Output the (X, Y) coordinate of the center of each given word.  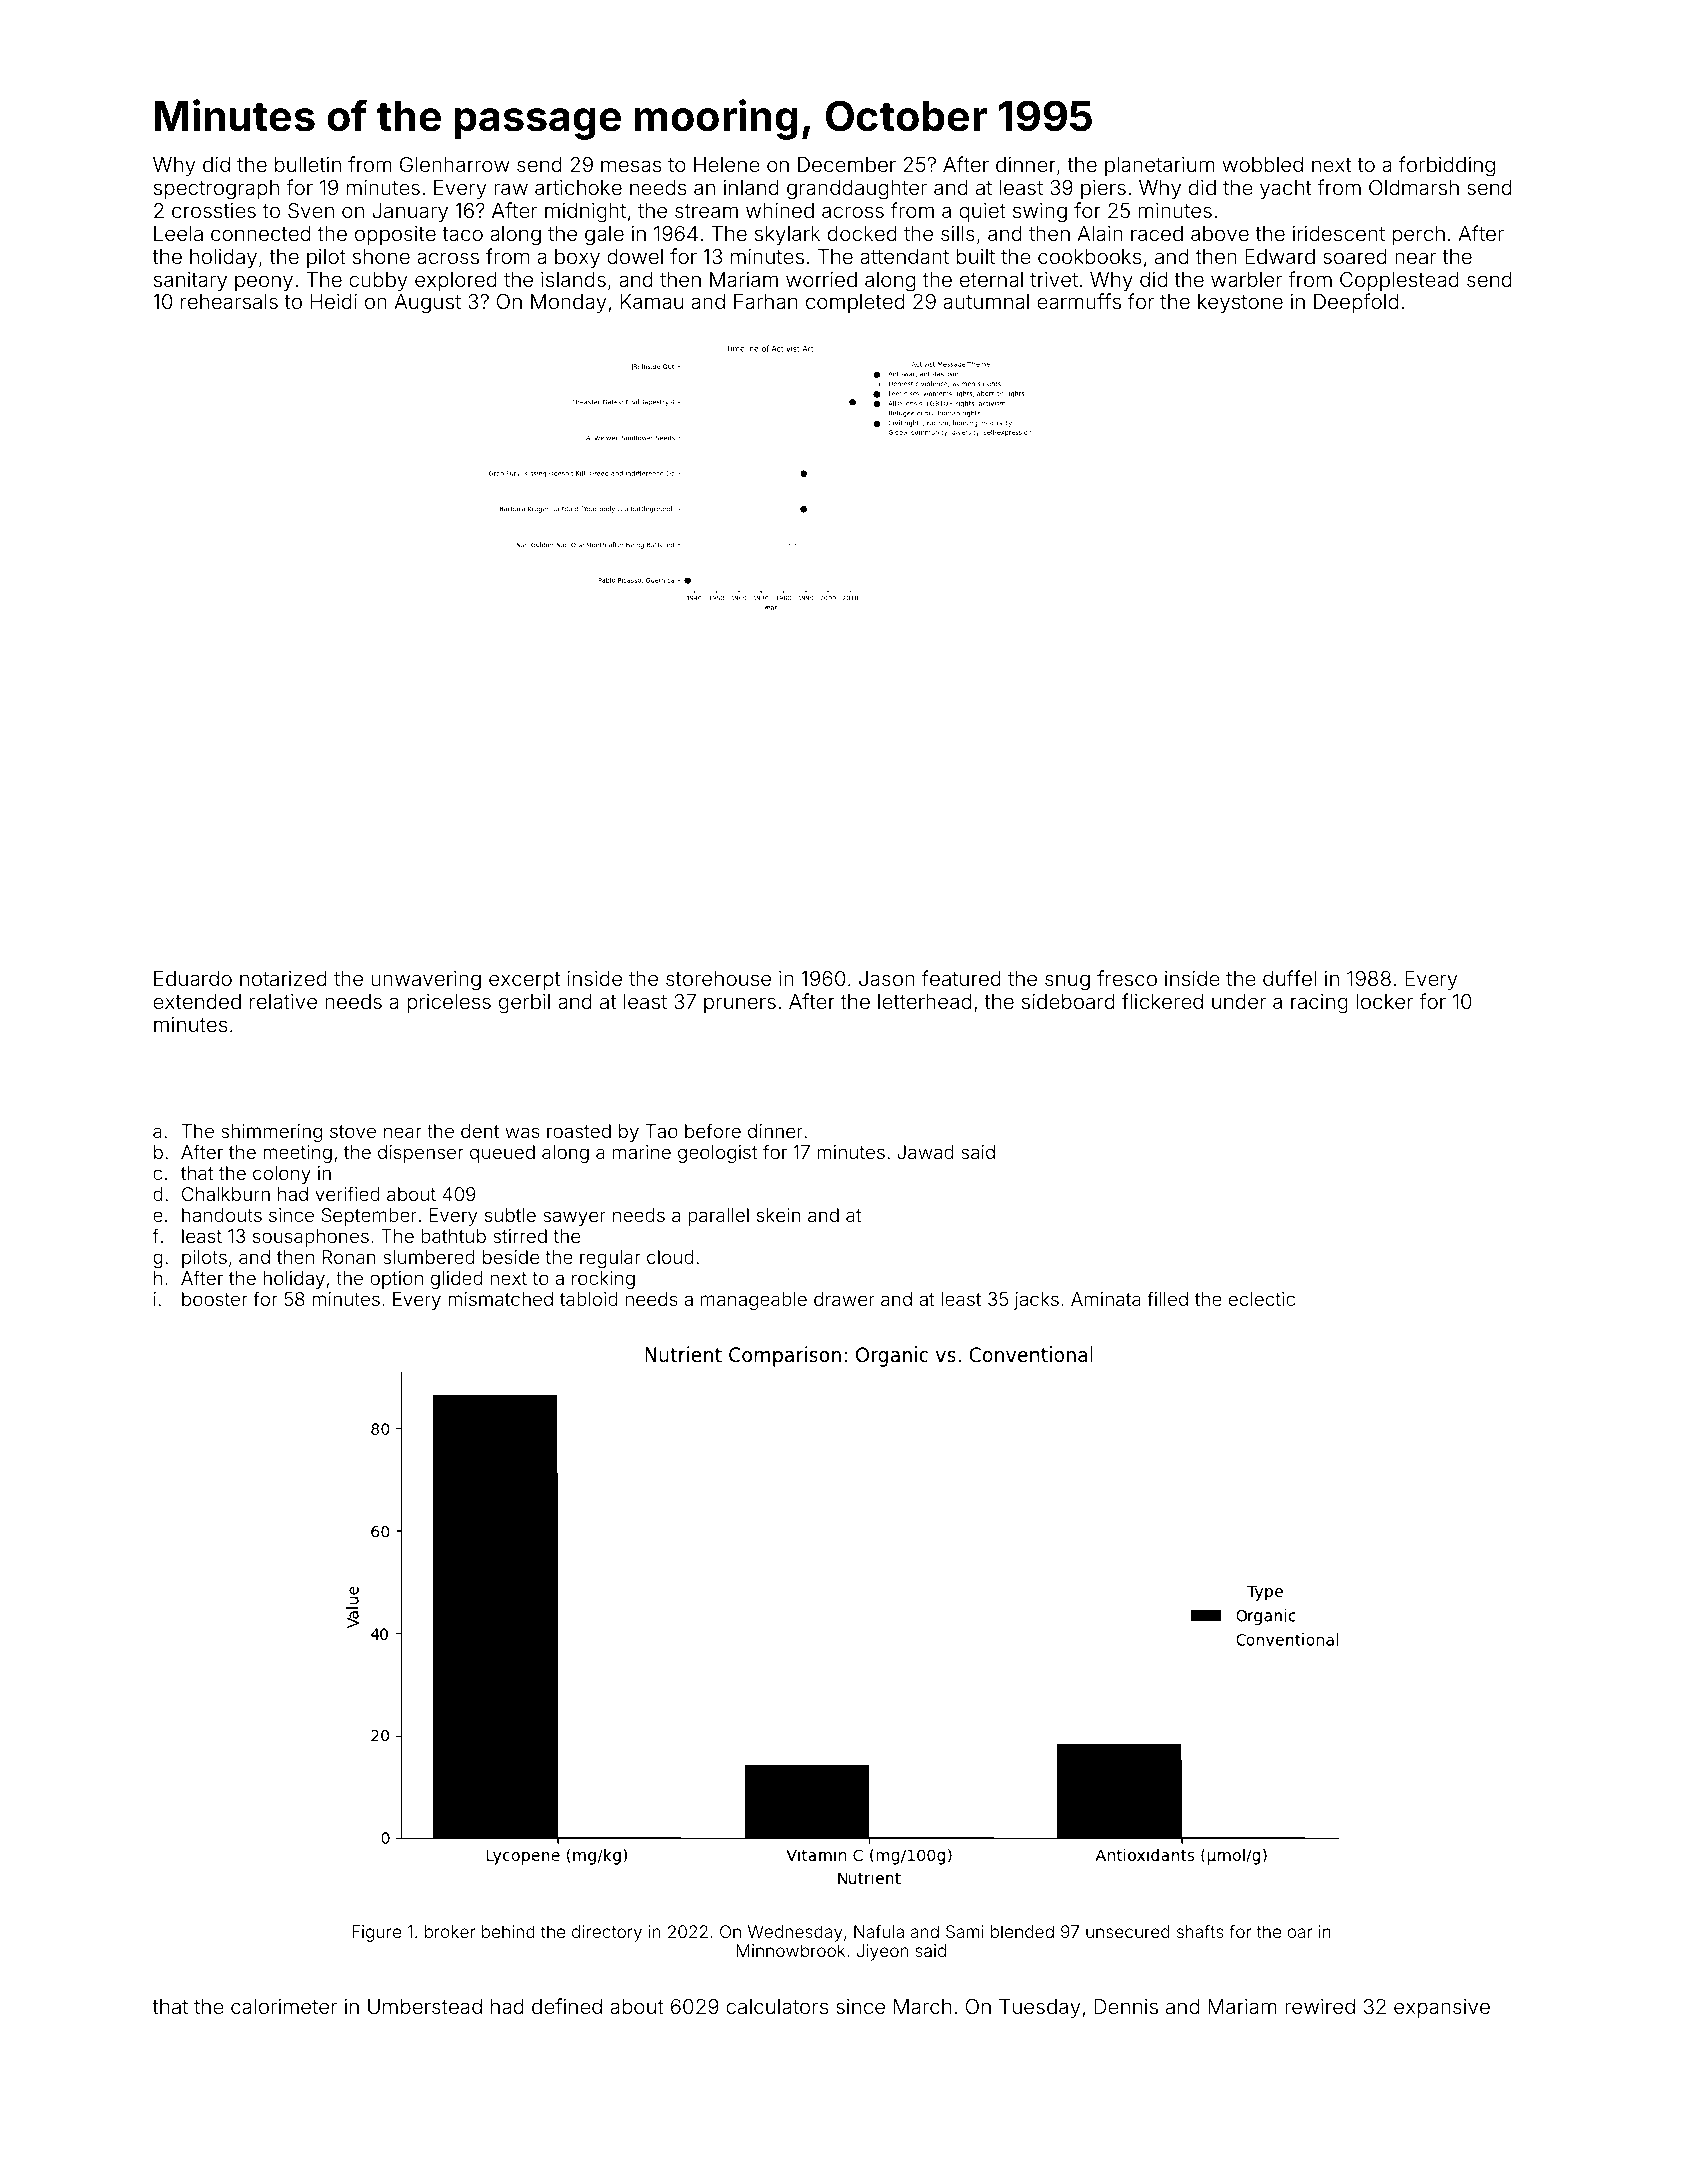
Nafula (879, 1931)
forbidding (1447, 166)
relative (283, 1001)
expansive (1442, 2008)
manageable (754, 1301)
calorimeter (284, 2006)
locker (1384, 1001)
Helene (727, 164)
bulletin (308, 164)
